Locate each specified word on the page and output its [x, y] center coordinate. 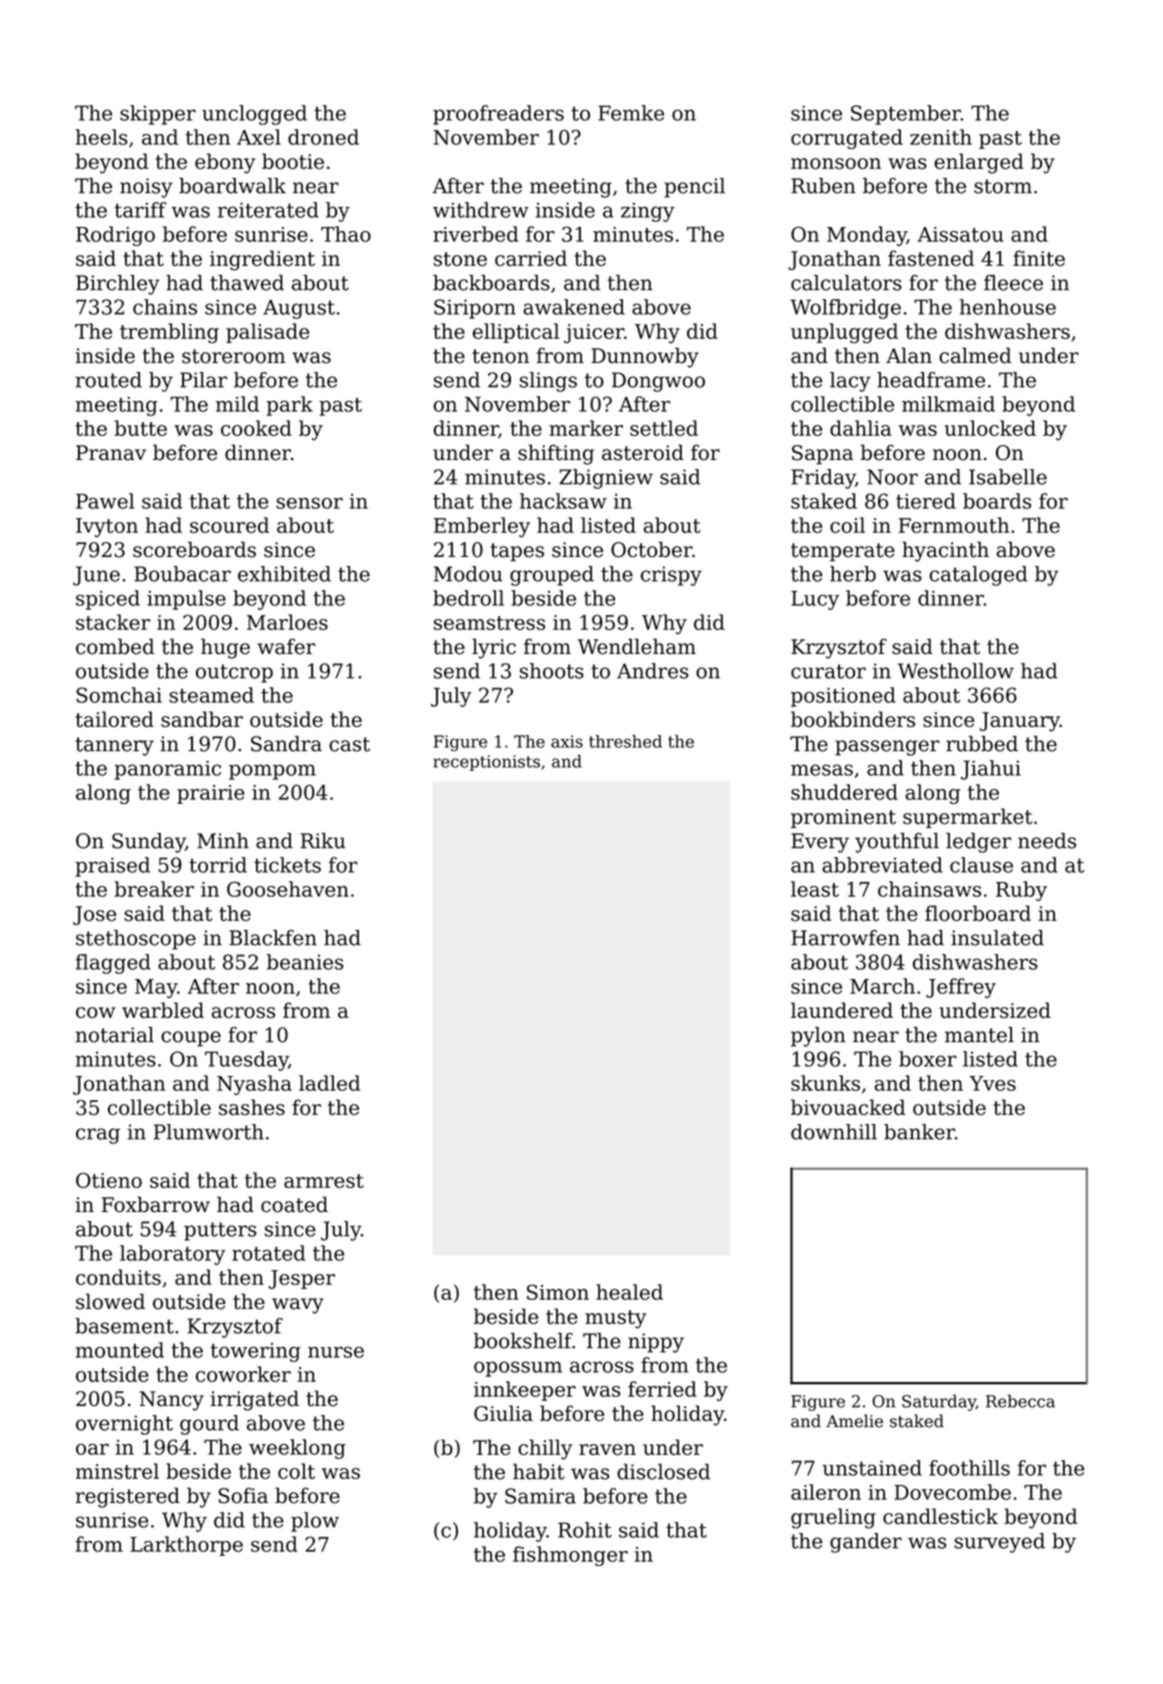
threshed [625, 741]
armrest [324, 1181]
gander [866, 1543]
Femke [631, 113]
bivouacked [848, 1107]
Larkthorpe [186, 1546]
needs [1047, 841]
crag [98, 1136]
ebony [225, 163]
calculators [846, 283]
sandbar [202, 719]
